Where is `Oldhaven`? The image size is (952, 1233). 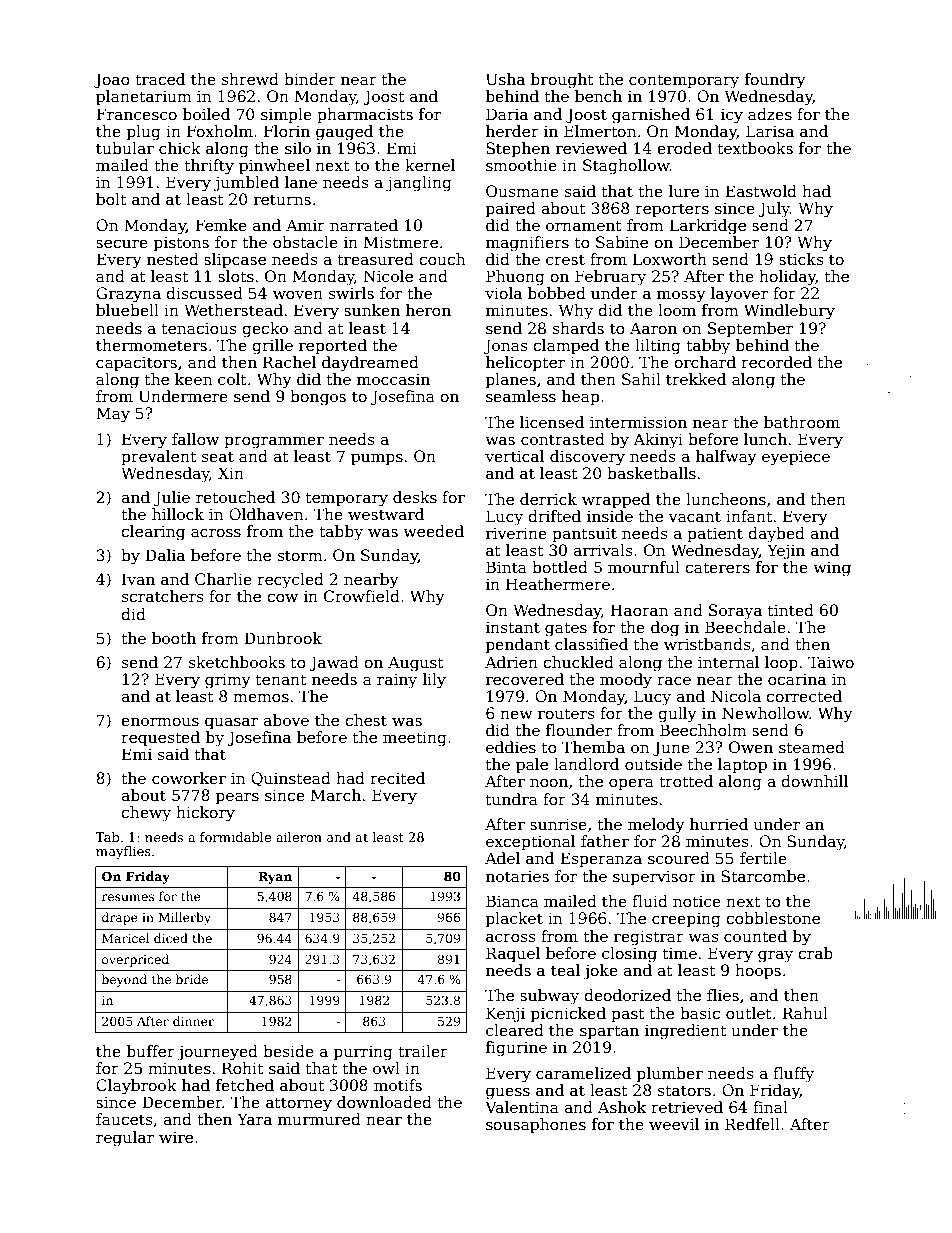
Oldhaven is located at coordinates (266, 514).
